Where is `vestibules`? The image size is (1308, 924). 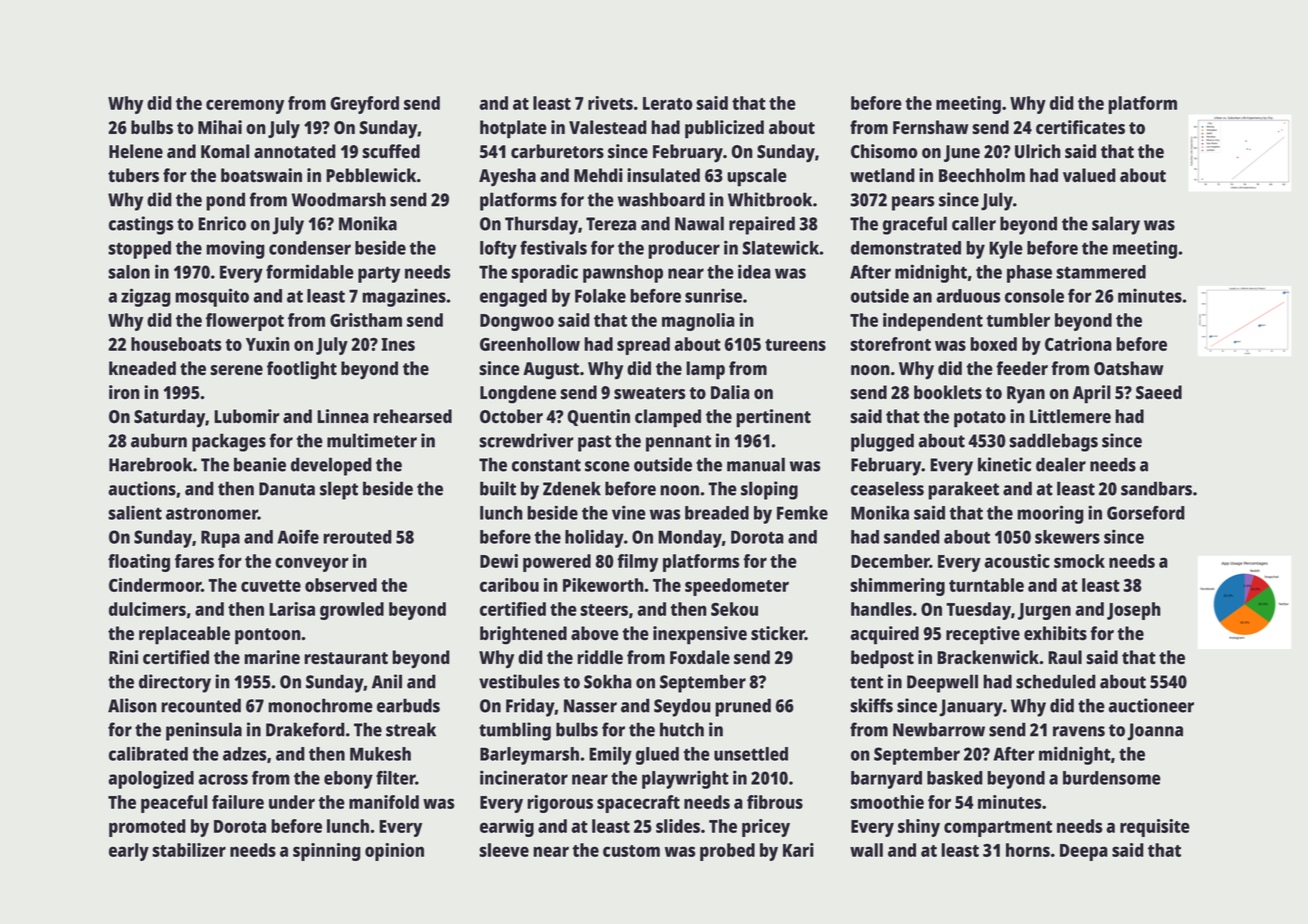
vestibules is located at coordinates (519, 681).
